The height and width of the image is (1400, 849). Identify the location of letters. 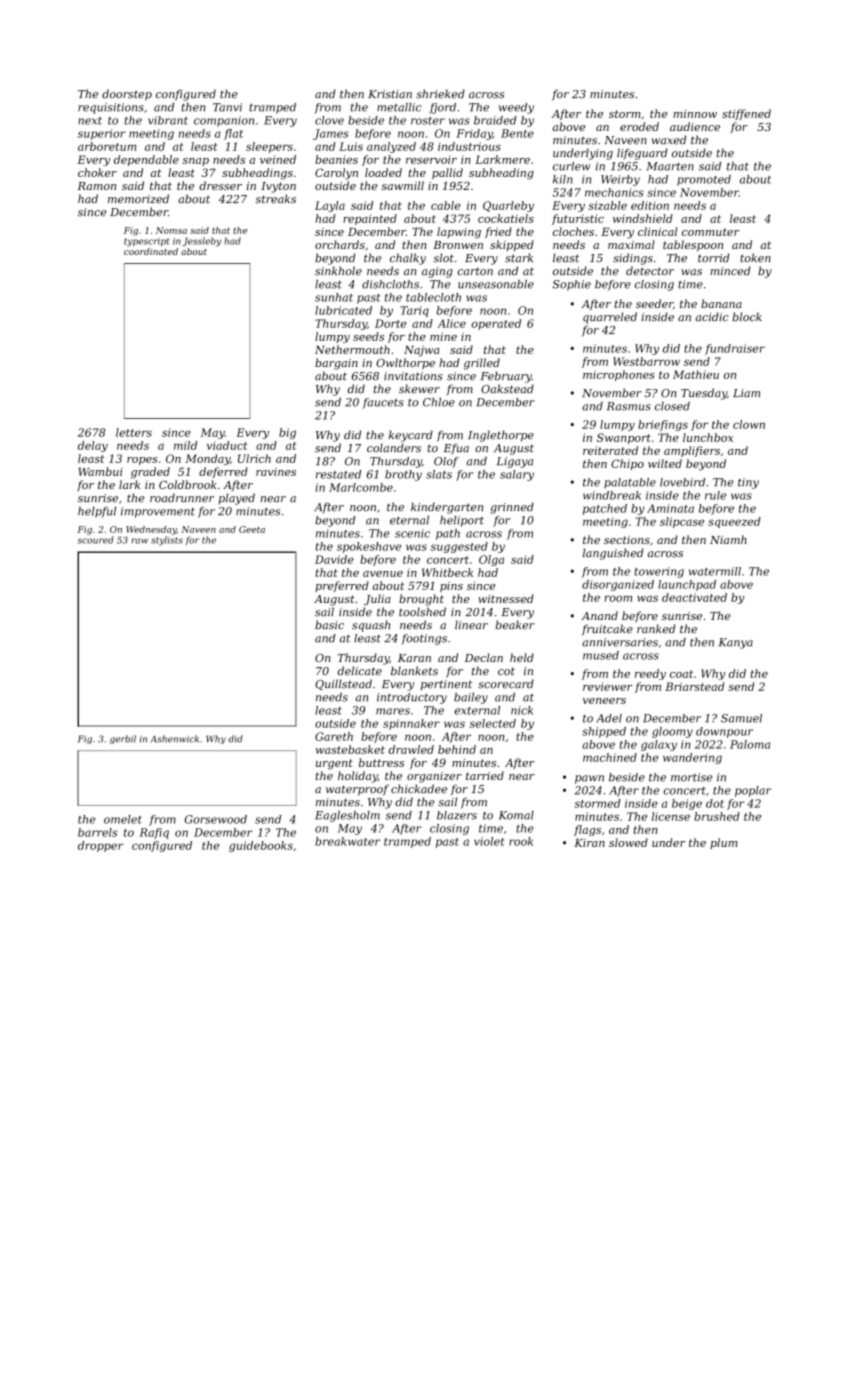
(134, 432).
